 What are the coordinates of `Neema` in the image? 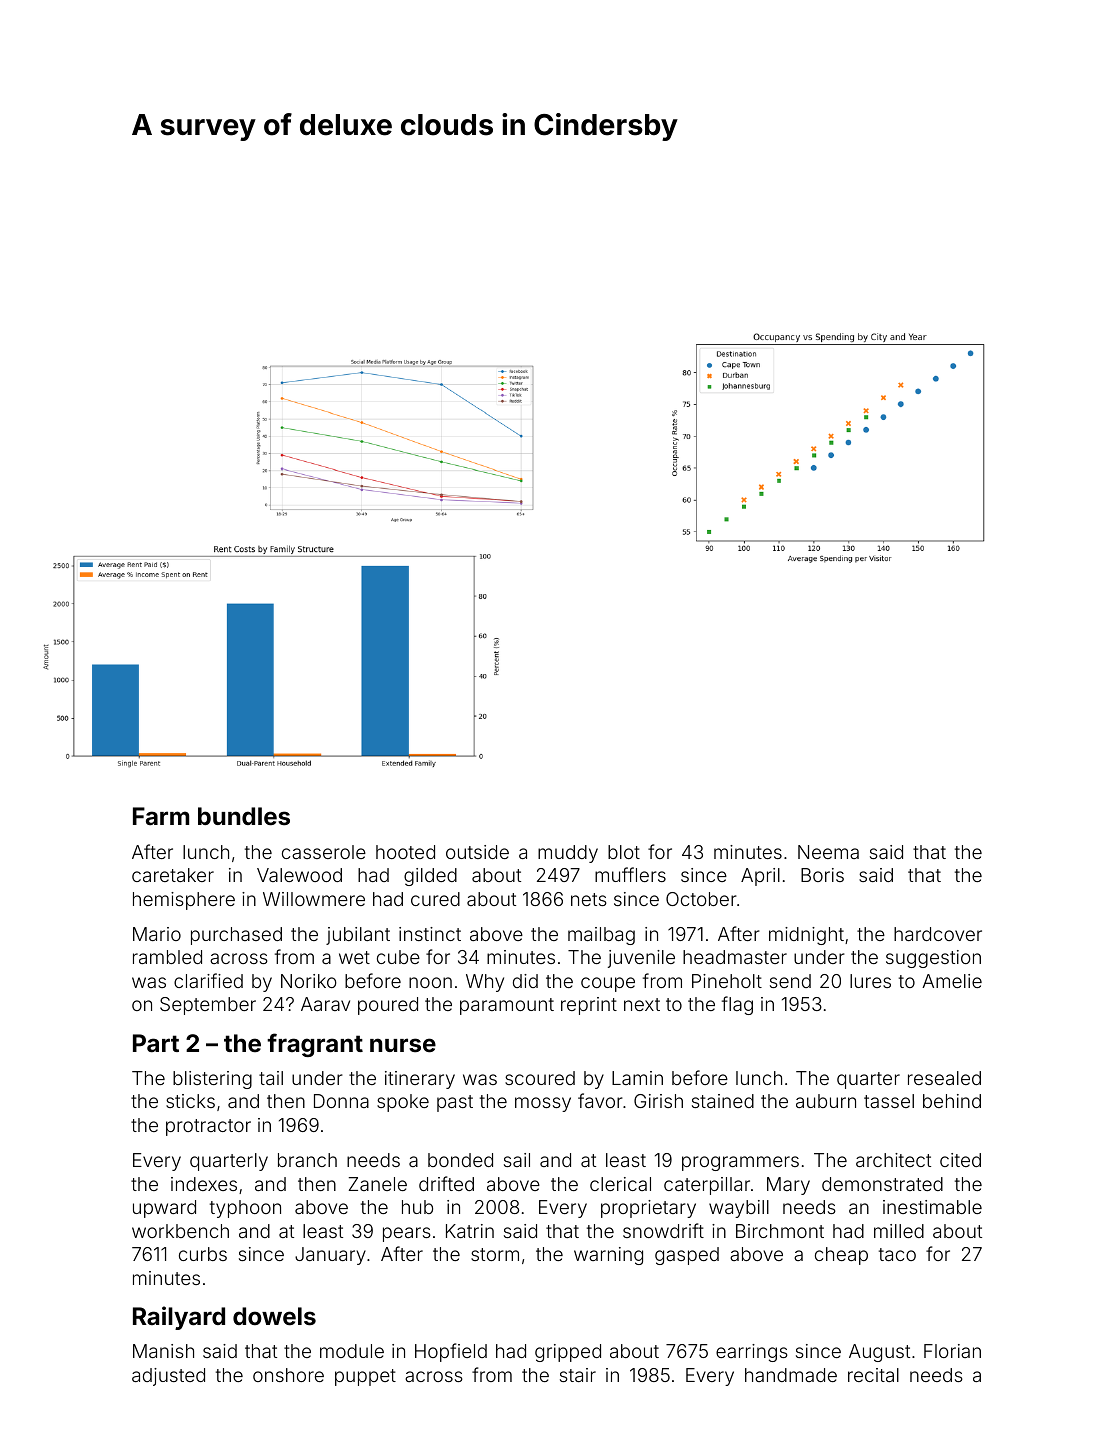 It's located at (828, 852).
